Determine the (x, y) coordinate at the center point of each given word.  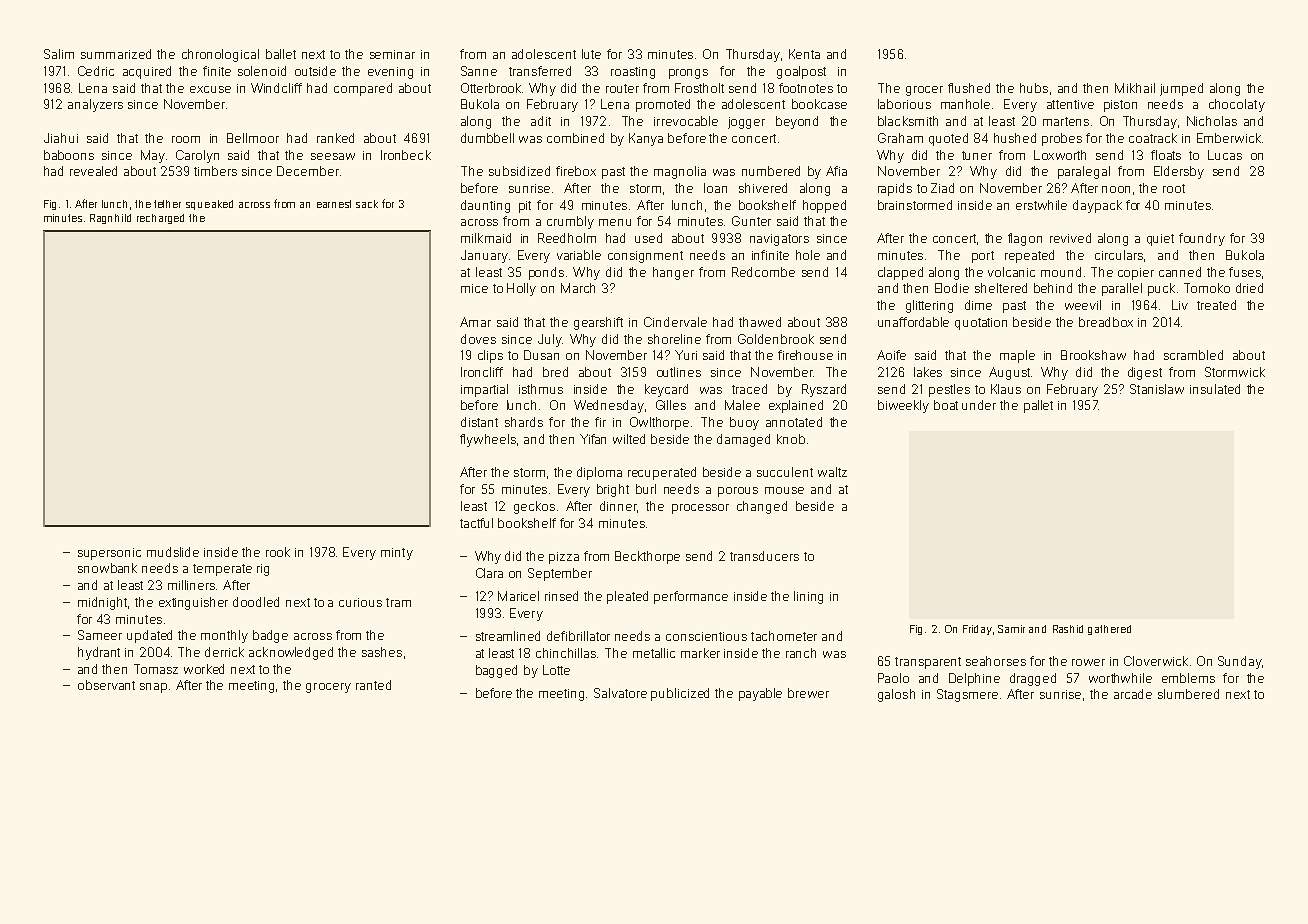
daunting (485, 206)
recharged (160, 219)
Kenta (804, 54)
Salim (59, 54)
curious (360, 602)
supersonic (109, 554)
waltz (832, 472)
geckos (534, 507)
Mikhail (1135, 88)
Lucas (1225, 155)
